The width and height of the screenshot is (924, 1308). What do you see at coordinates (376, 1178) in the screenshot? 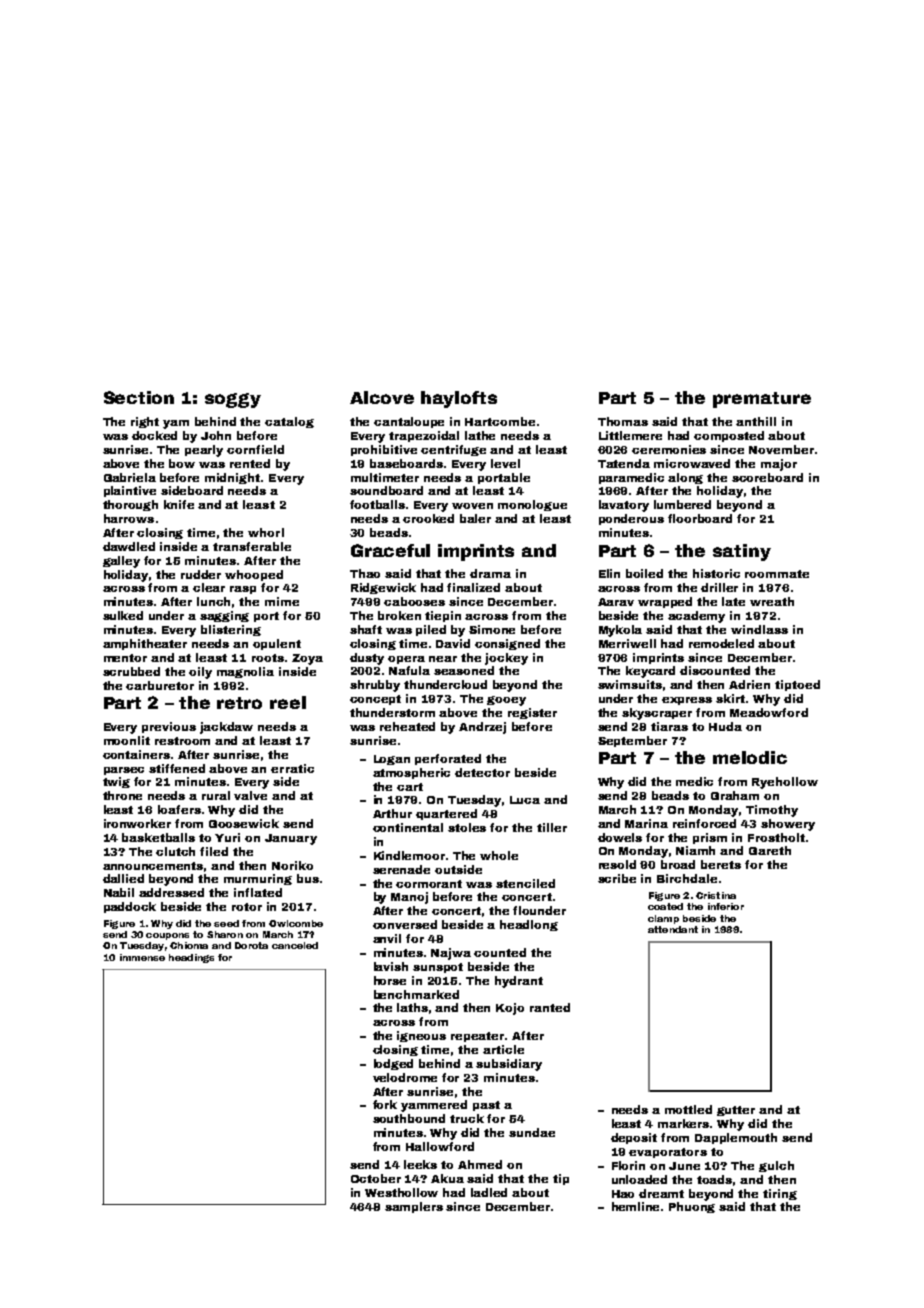
I see `October` at bounding box center [376, 1178].
